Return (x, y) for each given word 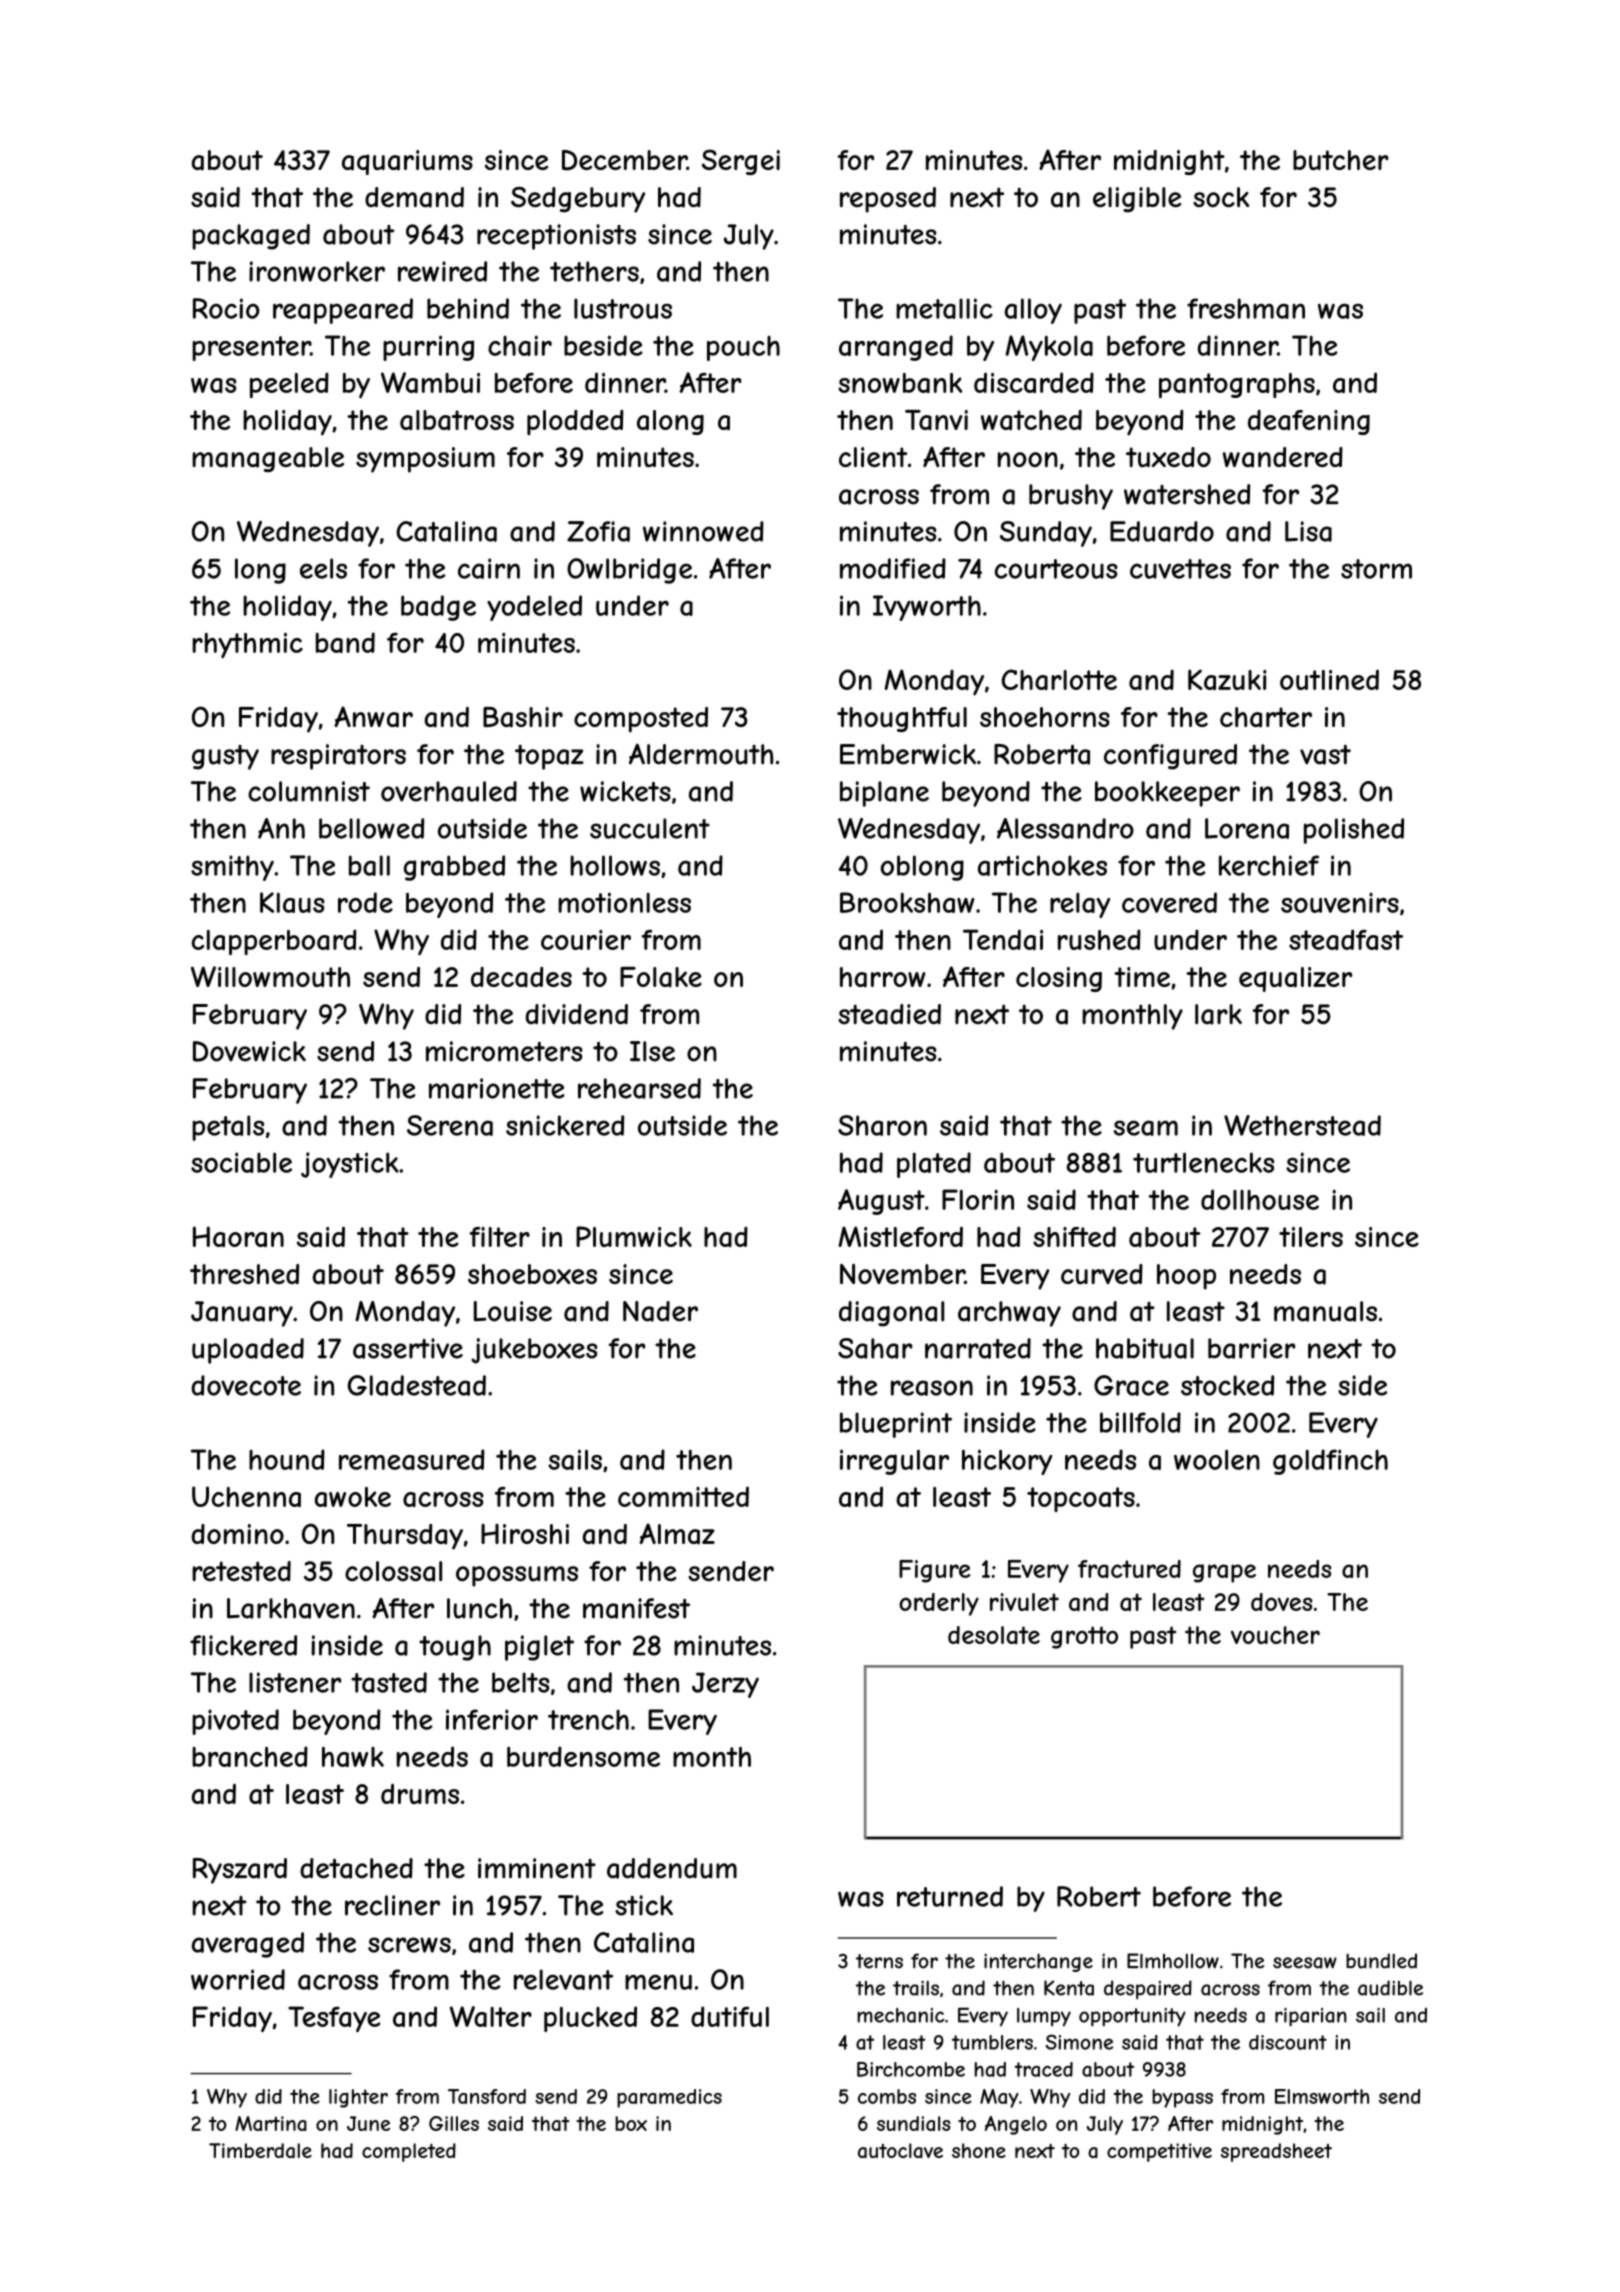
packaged (251, 237)
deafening (1309, 422)
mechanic (901, 2015)
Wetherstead (1302, 1125)
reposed (888, 200)
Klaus (292, 902)
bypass (1182, 2098)
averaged (248, 1945)
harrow (883, 977)
